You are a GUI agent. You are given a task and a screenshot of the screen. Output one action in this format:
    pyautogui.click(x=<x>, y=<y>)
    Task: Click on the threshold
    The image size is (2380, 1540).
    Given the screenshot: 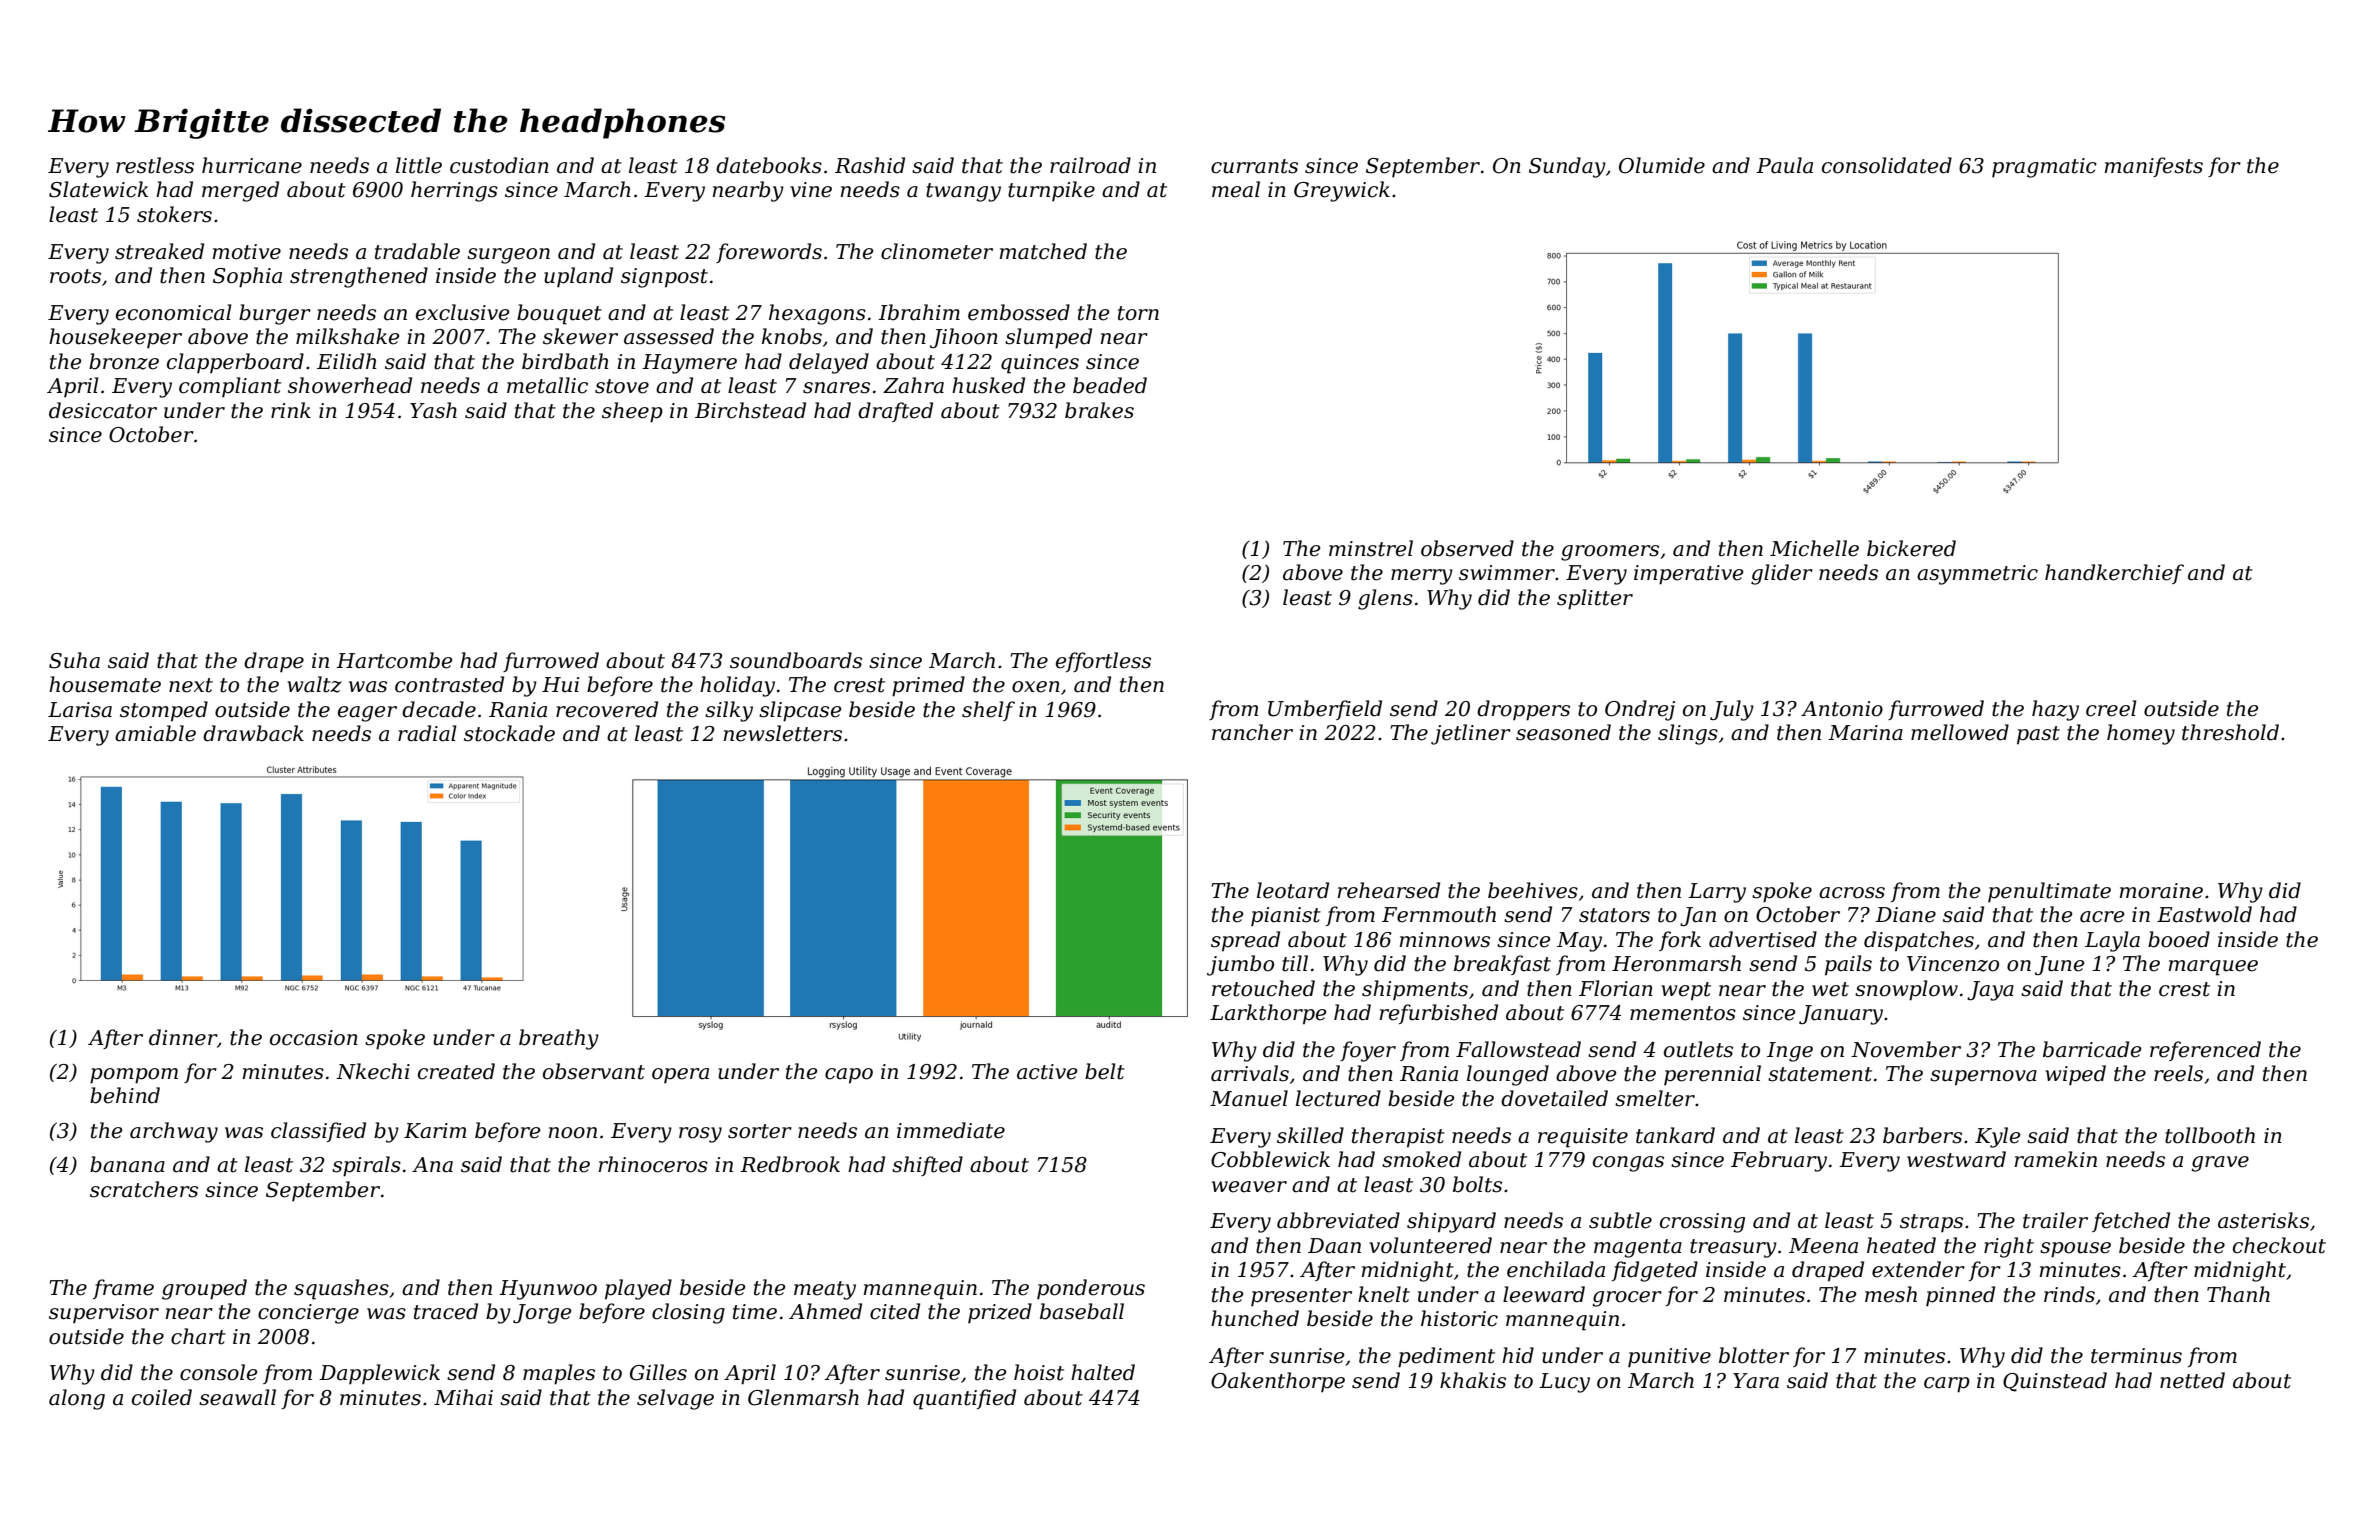 What is the action you would take?
    pyautogui.click(x=2230, y=732)
